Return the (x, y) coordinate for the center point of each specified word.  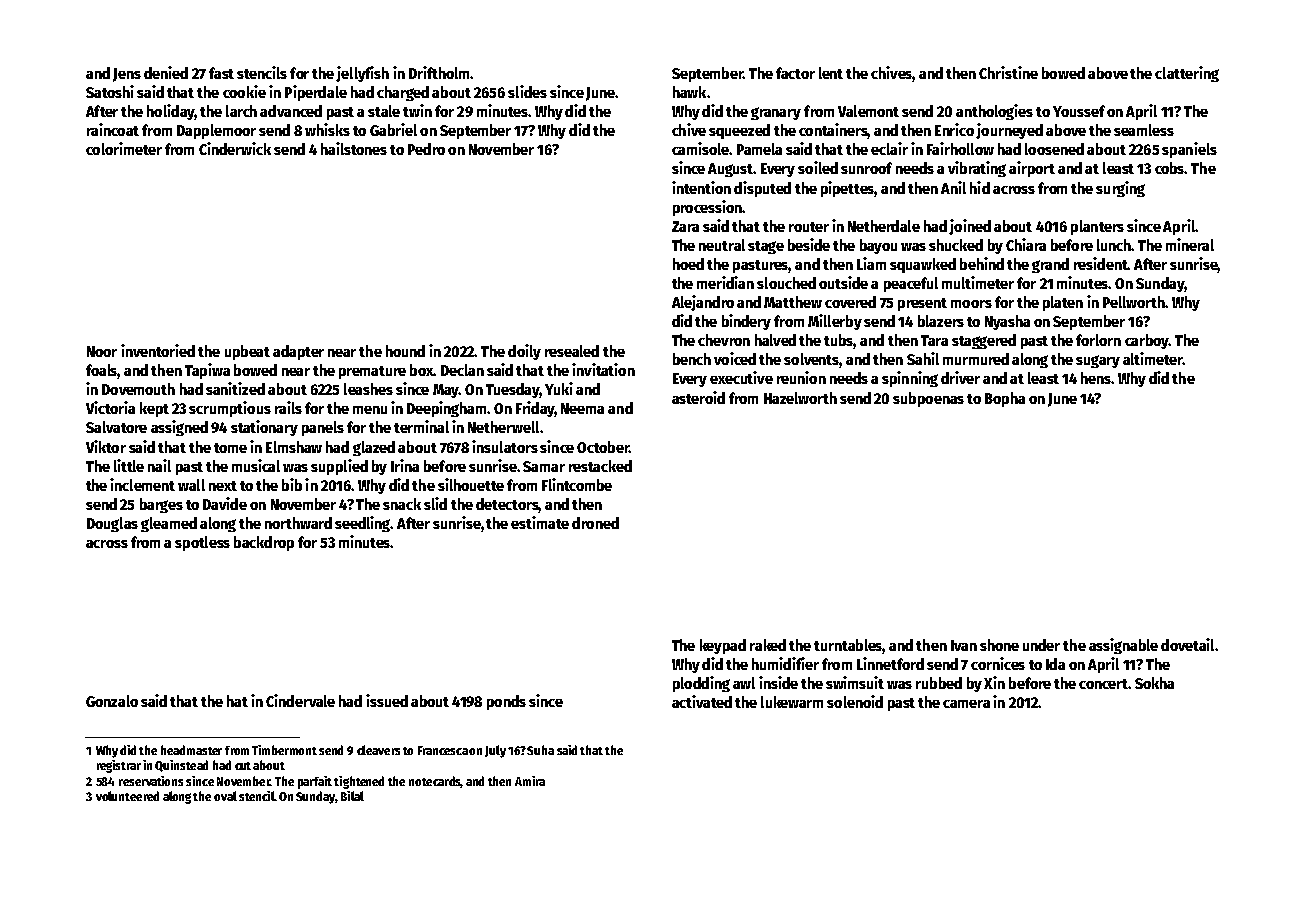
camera (966, 704)
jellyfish (362, 74)
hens (1096, 378)
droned (595, 523)
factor (795, 73)
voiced (735, 358)
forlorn (1098, 340)
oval (225, 796)
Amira (530, 781)
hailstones (354, 148)
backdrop (264, 543)
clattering (1187, 74)
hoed (688, 264)
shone (999, 645)
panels (323, 428)
